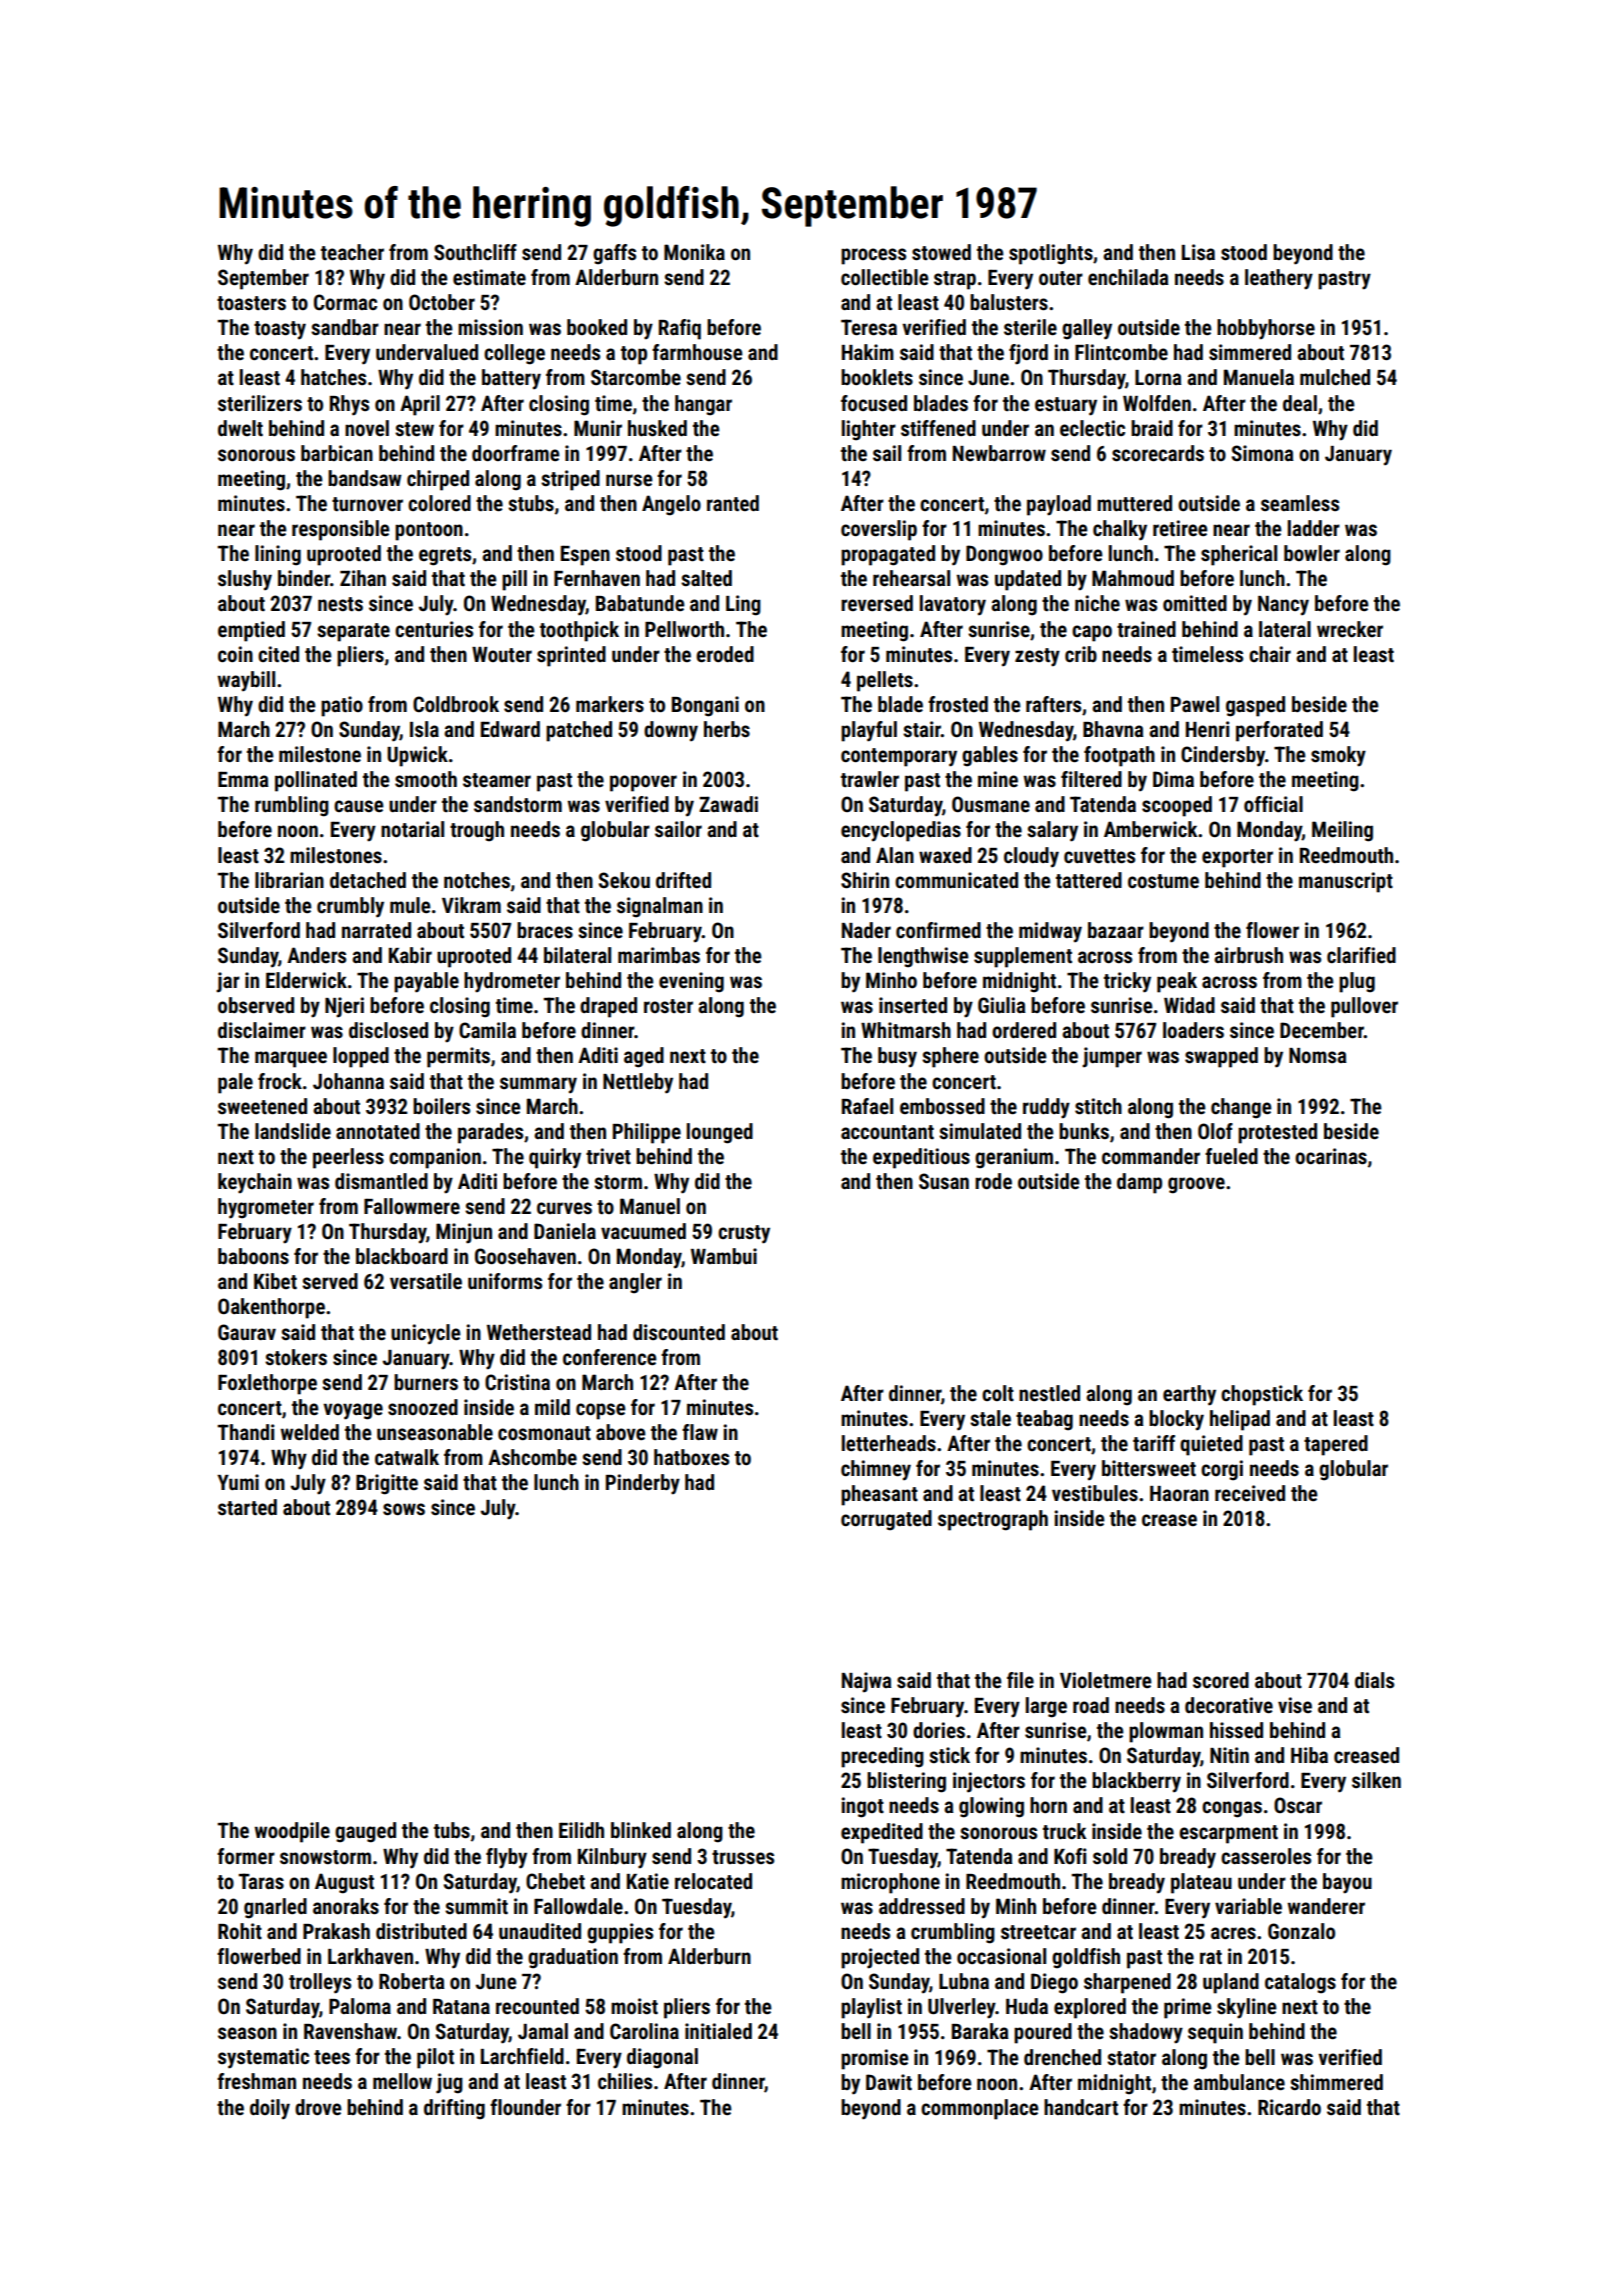 The height and width of the page is (2292, 1620). What do you see at coordinates (1336, 1445) in the page?
I see `tapered` at bounding box center [1336, 1445].
